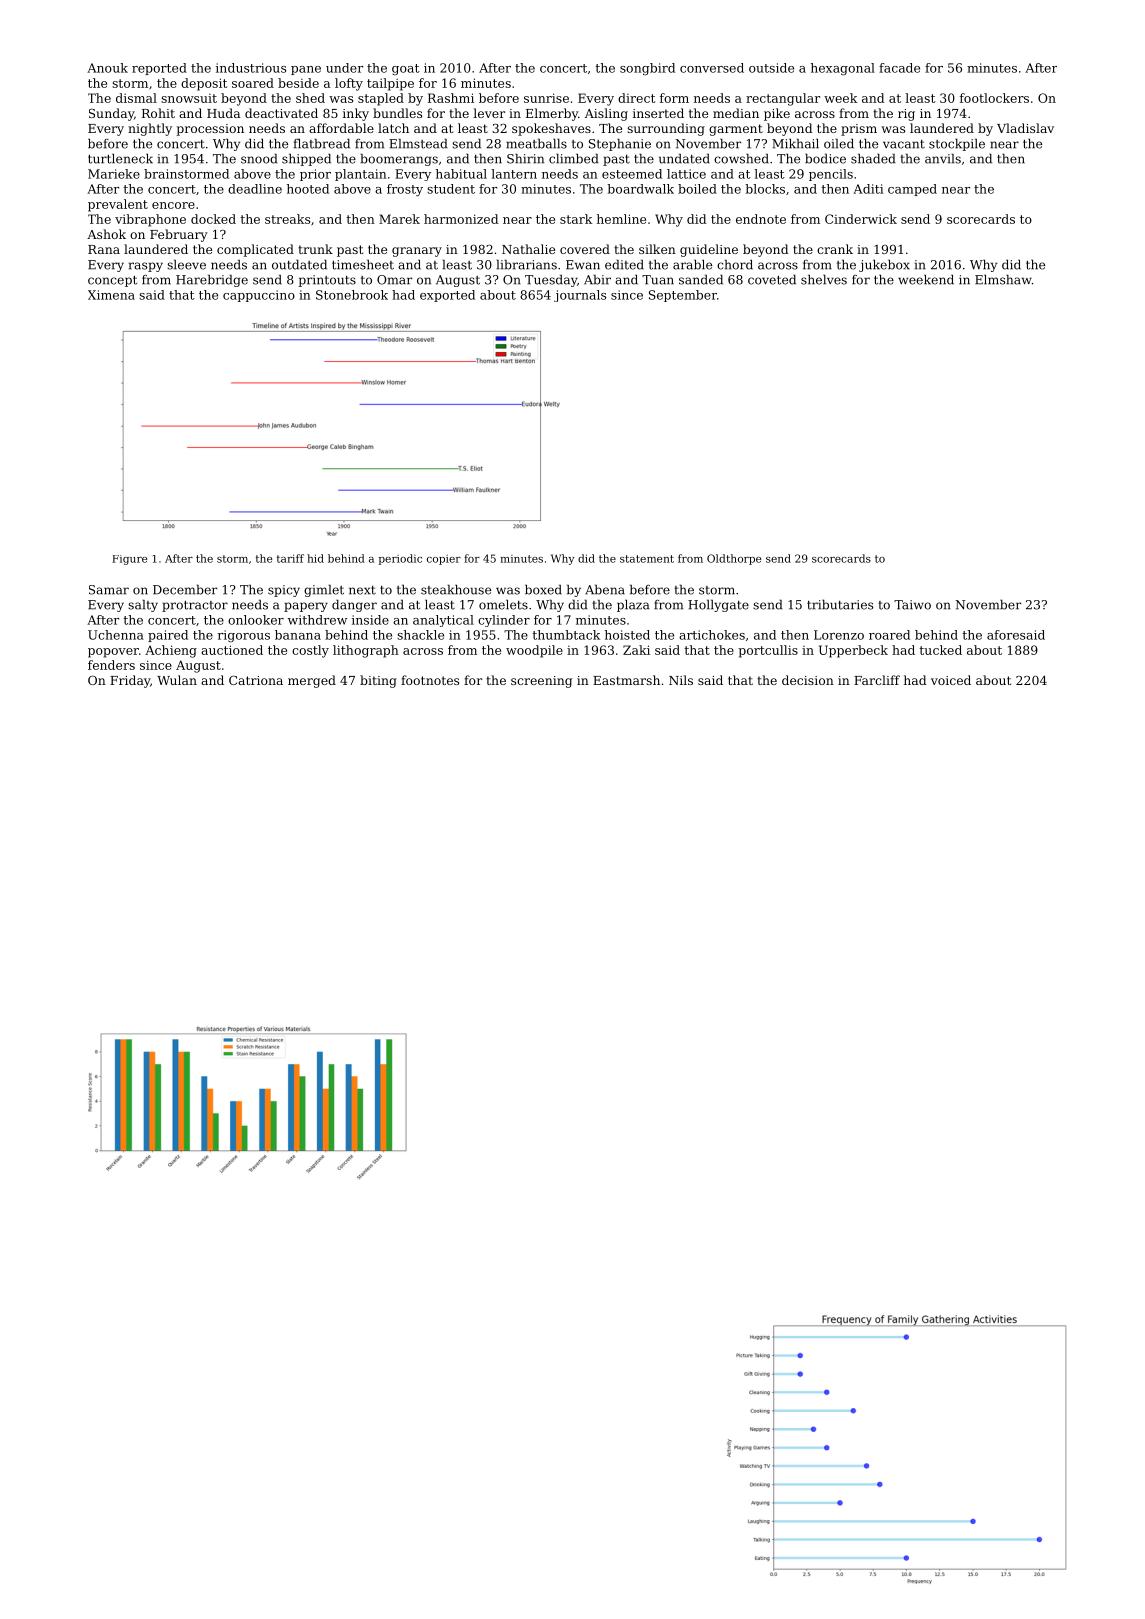  I want to click on Figure, so click(129, 560).
